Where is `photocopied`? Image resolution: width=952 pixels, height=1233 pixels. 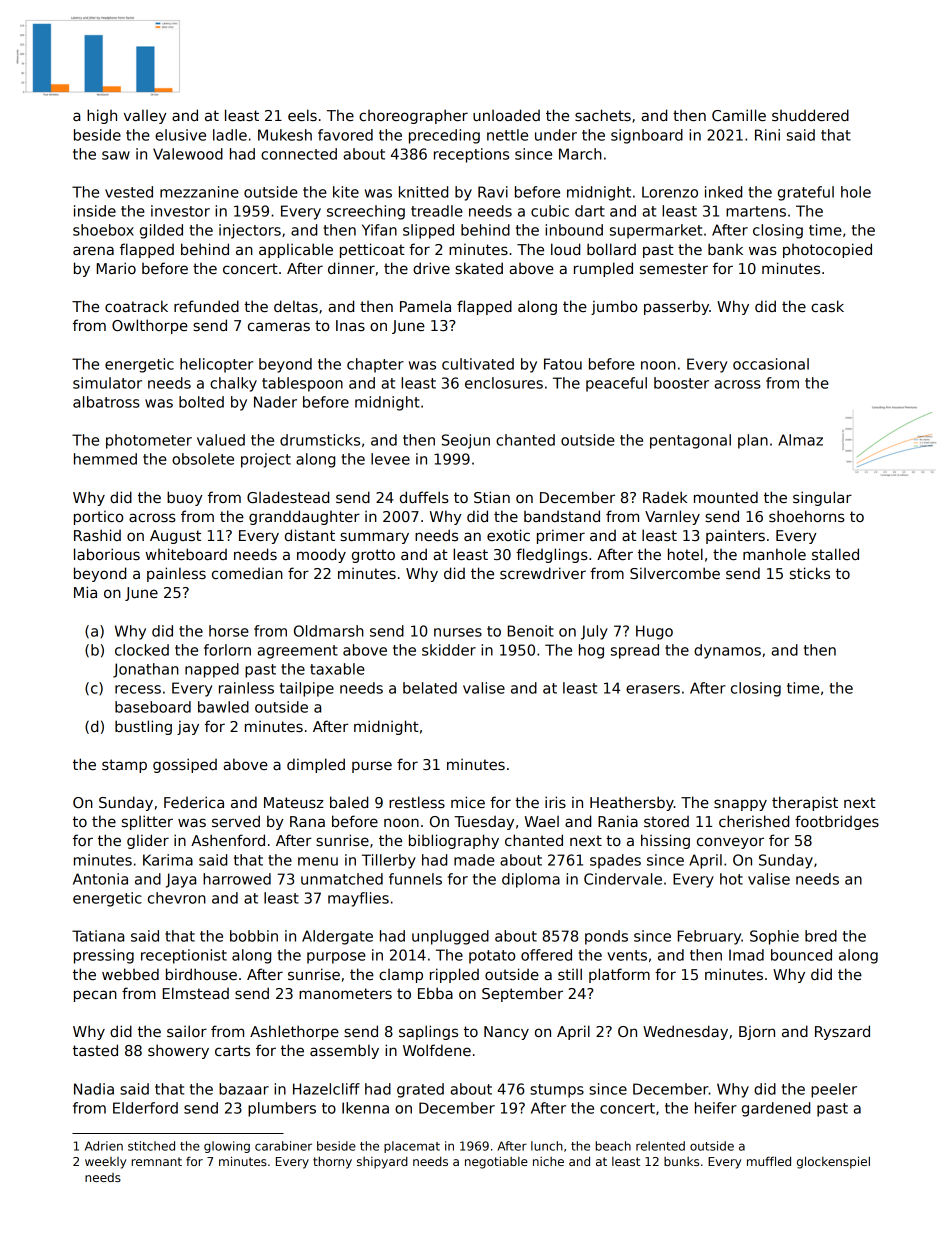 photocopied is located at coordinates (827, 250).
